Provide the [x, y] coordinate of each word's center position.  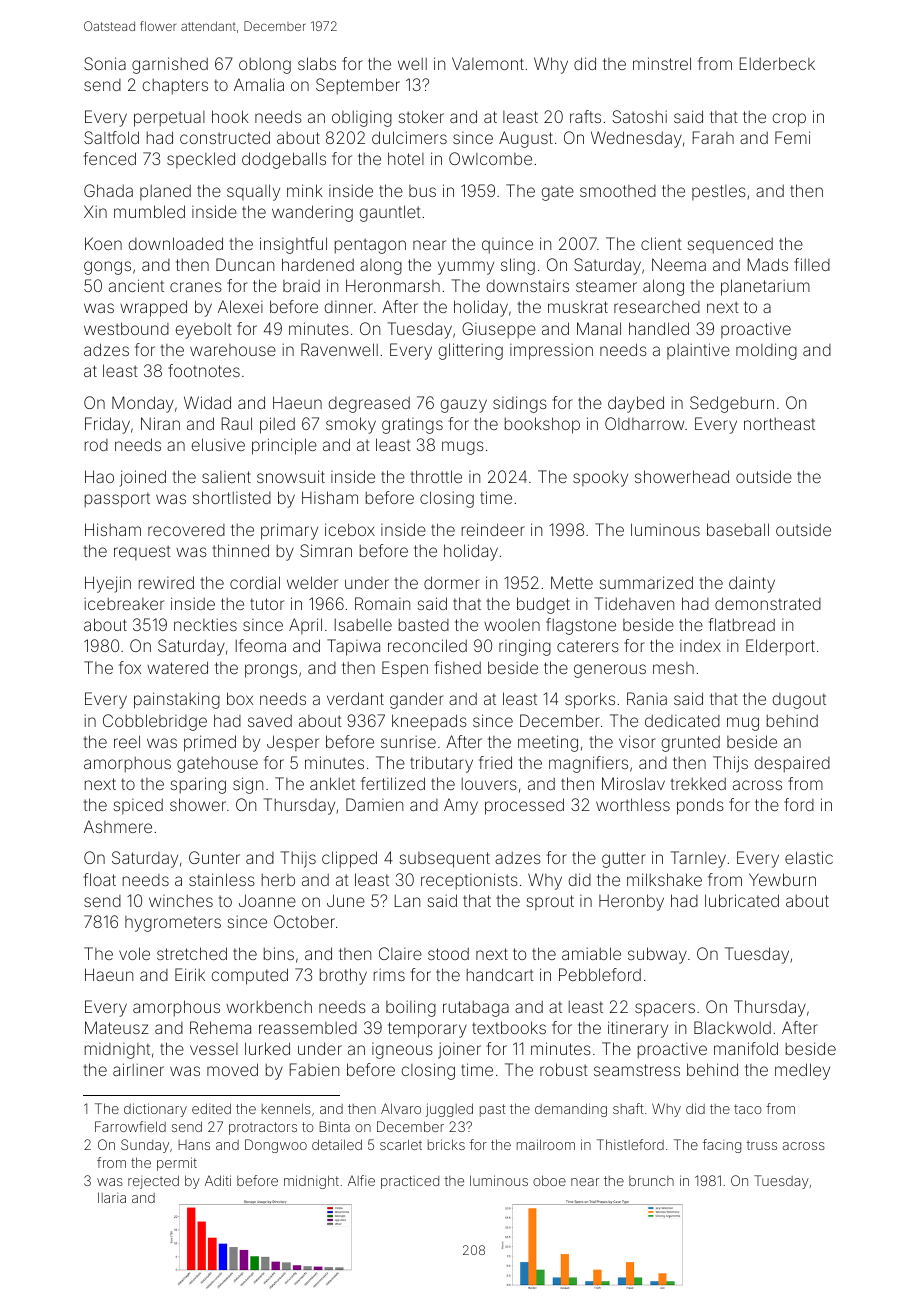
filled [812, 264]
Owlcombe [490, 158]
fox [130, 667]
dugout [799, 701]
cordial [255, 582]
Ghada [108, 190]
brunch [651, 1181]
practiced [410, 1182]
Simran [326, 550]
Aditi [218, 1180]
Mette [572, 582]
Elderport [780, 647]
